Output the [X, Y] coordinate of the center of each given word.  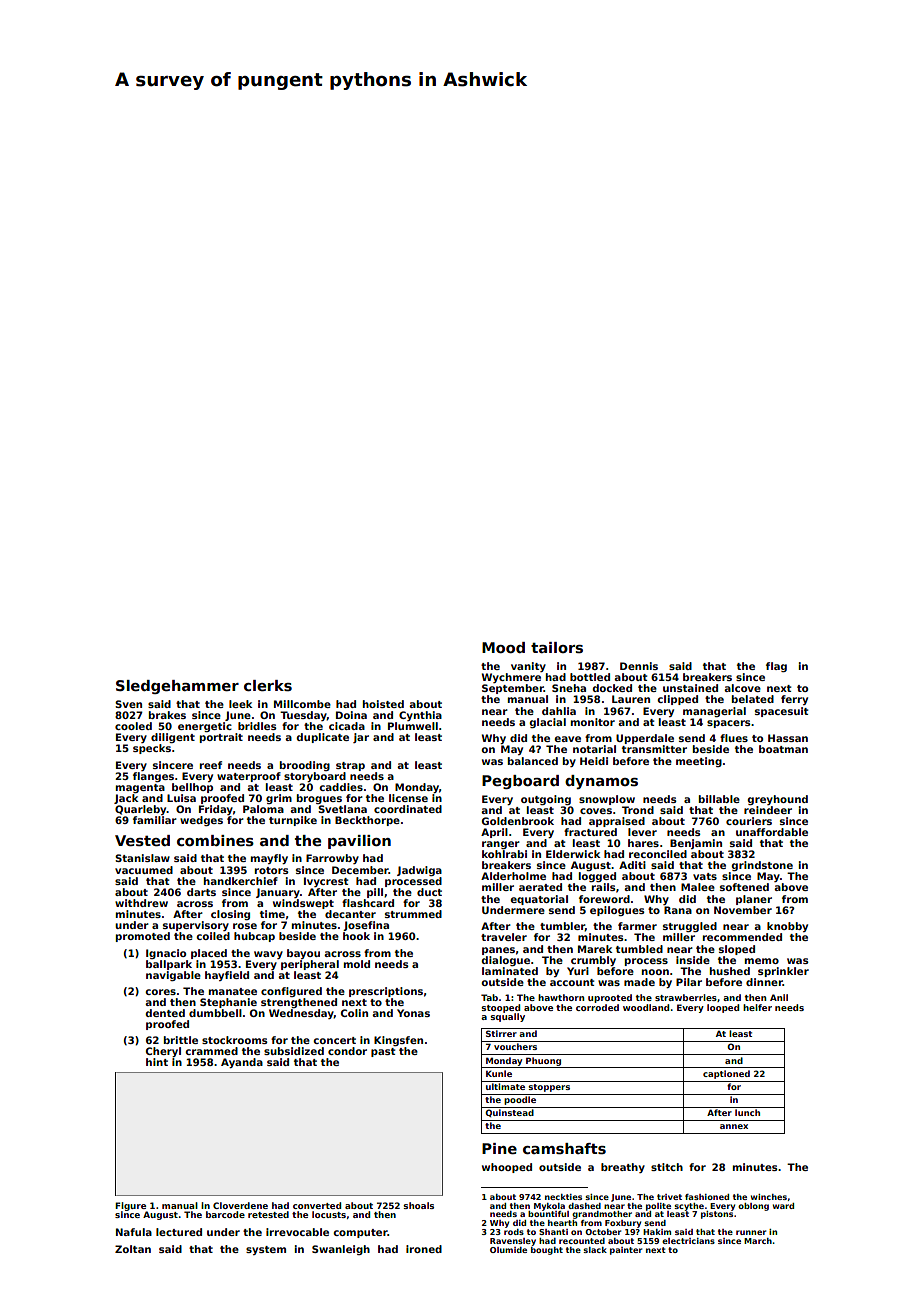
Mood [503, 647]
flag [776, 667]
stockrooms [235, 1040]
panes [498, 951]
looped [723, 1008]
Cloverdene [240, 1205]
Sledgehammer [177, 687]
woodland [646, 1007]
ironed [424, 1249]
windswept [303, 904]
